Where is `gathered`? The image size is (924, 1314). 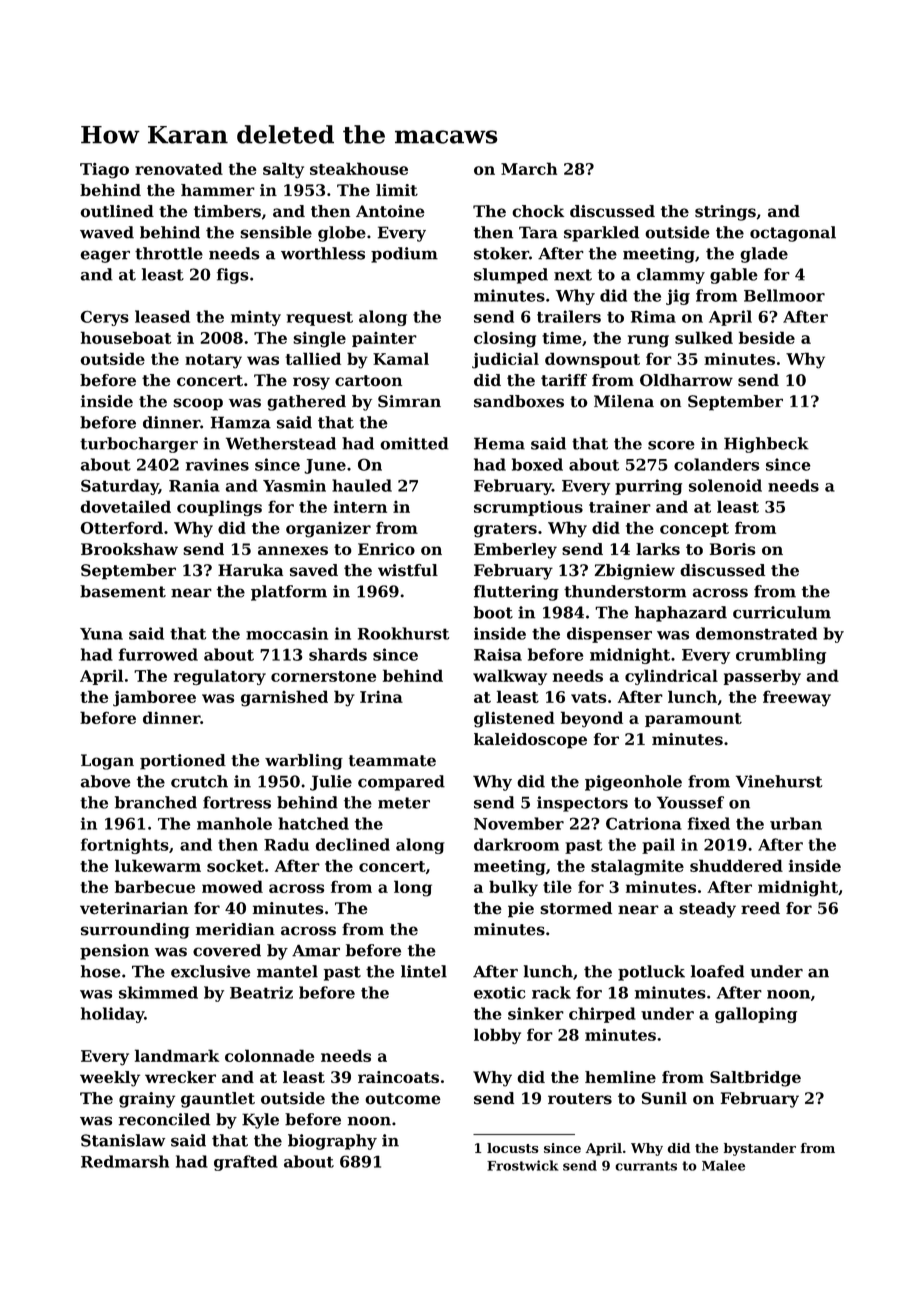
gathered is located at coordinates (306, 403).
